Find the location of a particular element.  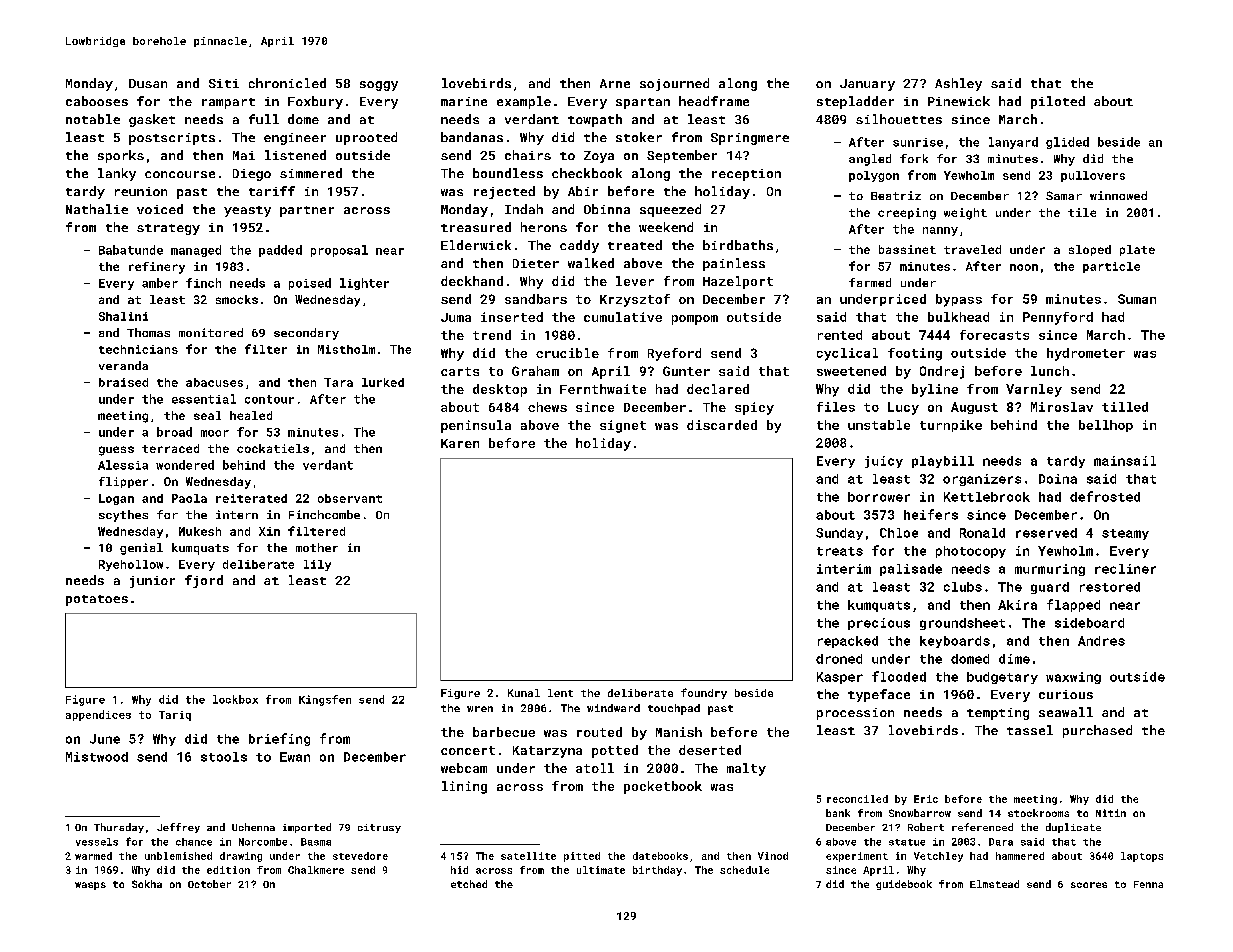

murmuring is located at coordinates (1050, 570).
